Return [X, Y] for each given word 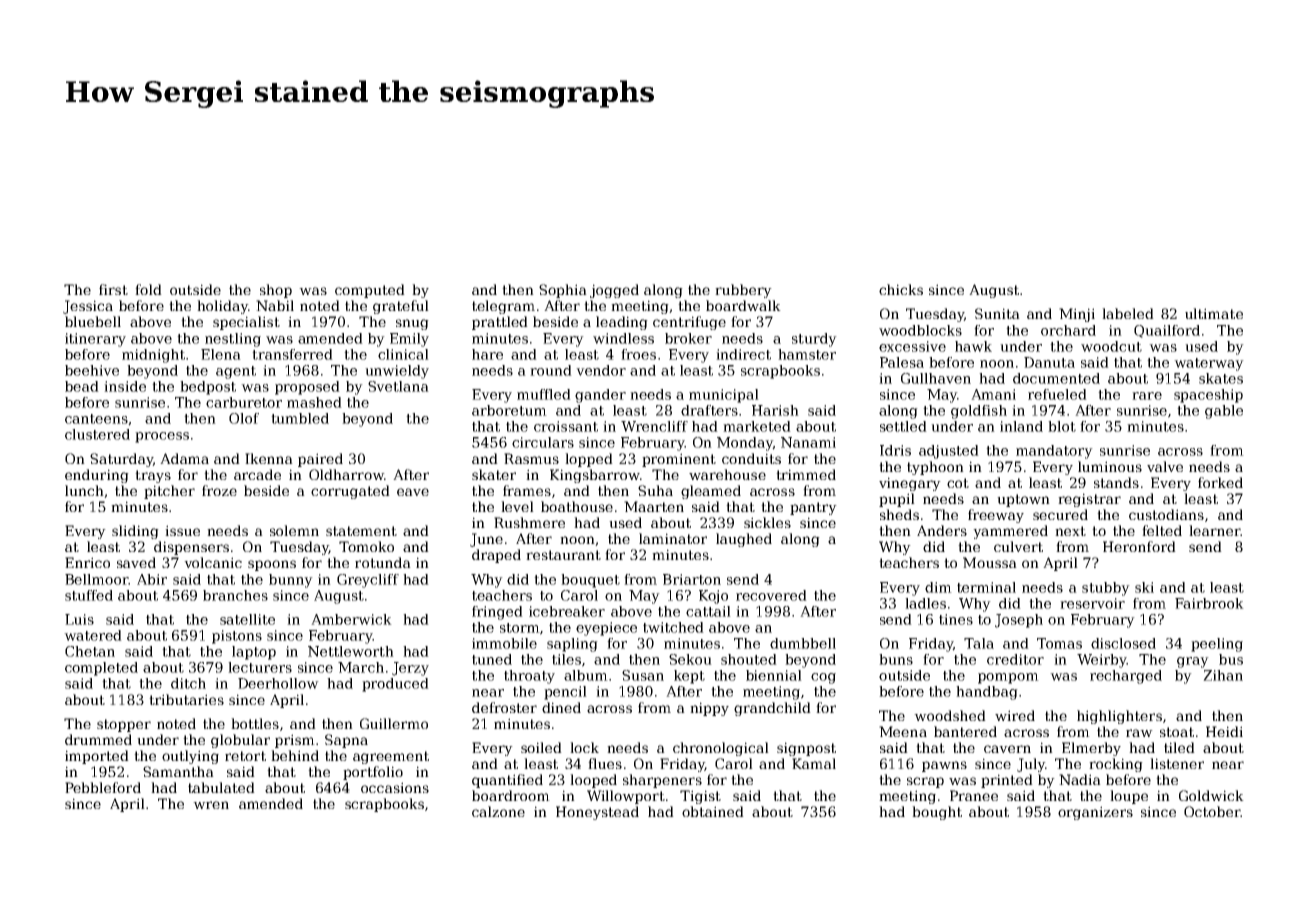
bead [82, 386]
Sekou [690, 659]
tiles [566, 659]
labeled [1128, 313]
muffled [544, 394]
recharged [1126, 677]
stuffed [89, 595]
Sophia [563, 291]
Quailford [1167, 331]
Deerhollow [278, 683]
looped [593, 781]
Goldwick [1211, 795]
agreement [391, 757]
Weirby [1102, 661]
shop [276, 291]
